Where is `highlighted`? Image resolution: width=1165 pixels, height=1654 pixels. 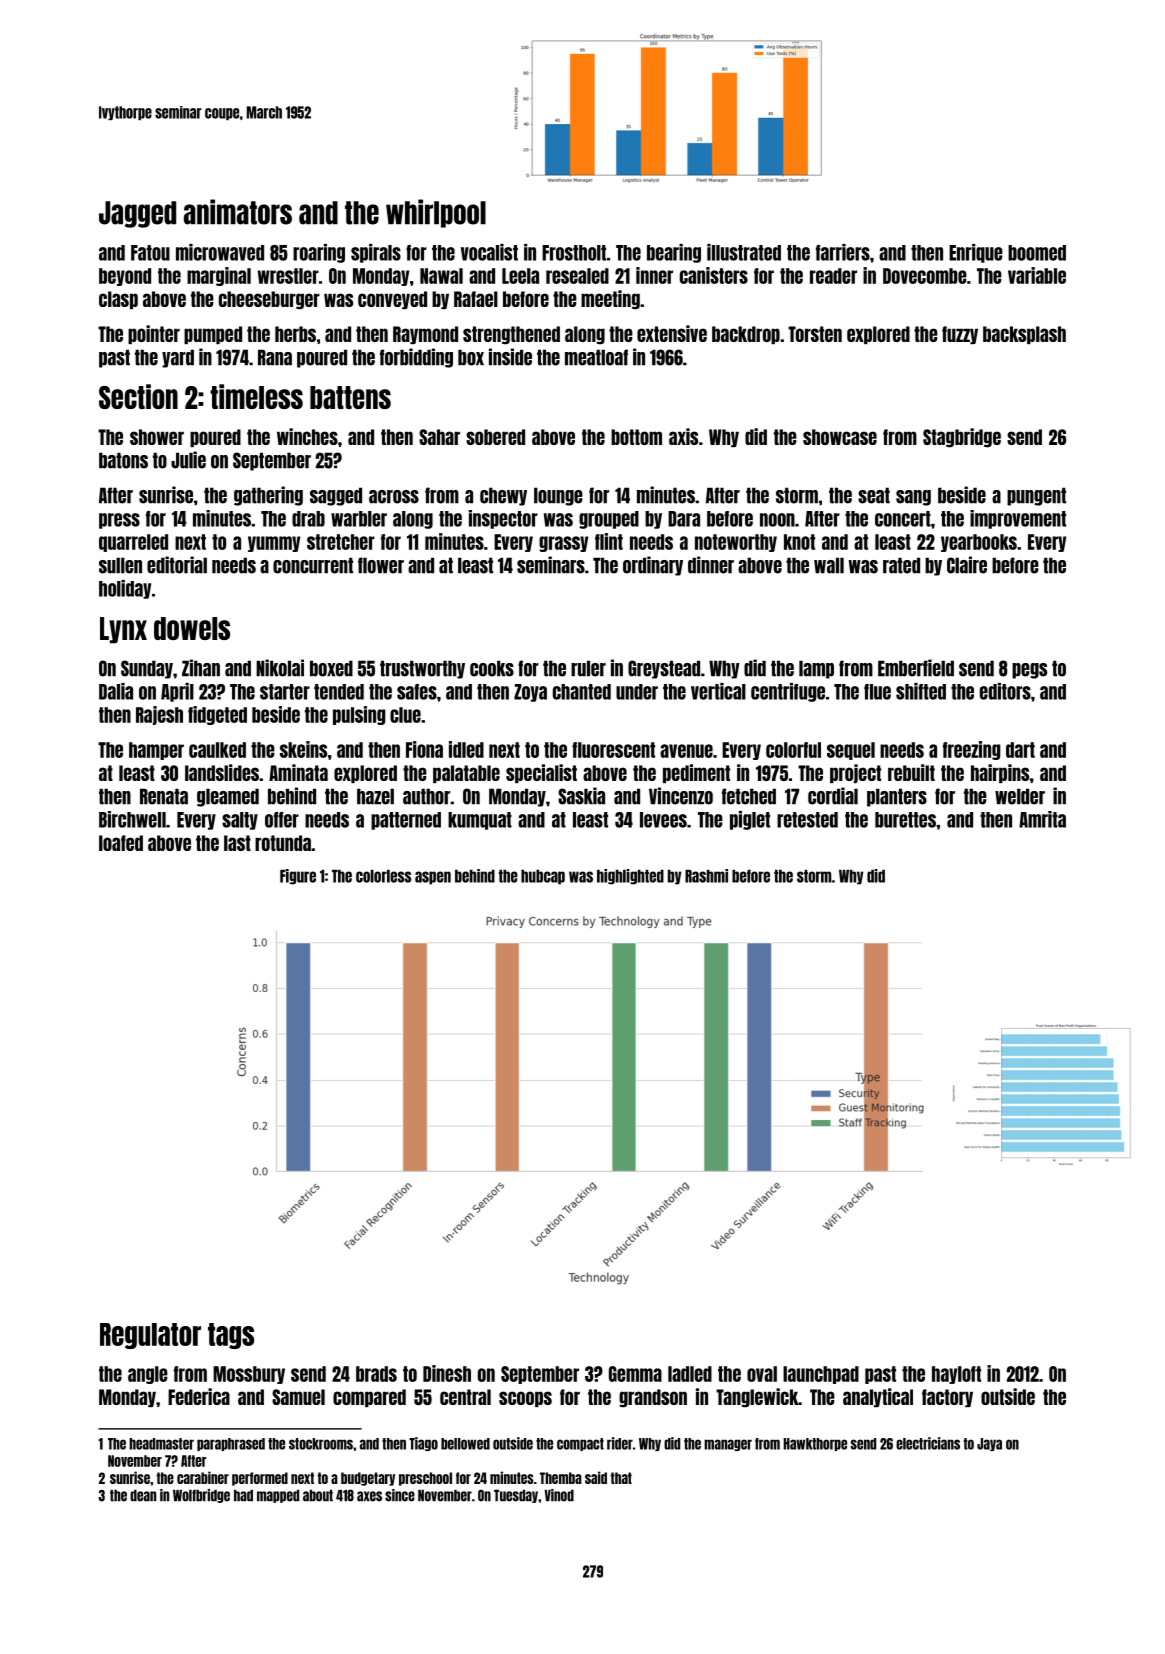
highlighted is located at coordinates (630, 877).
